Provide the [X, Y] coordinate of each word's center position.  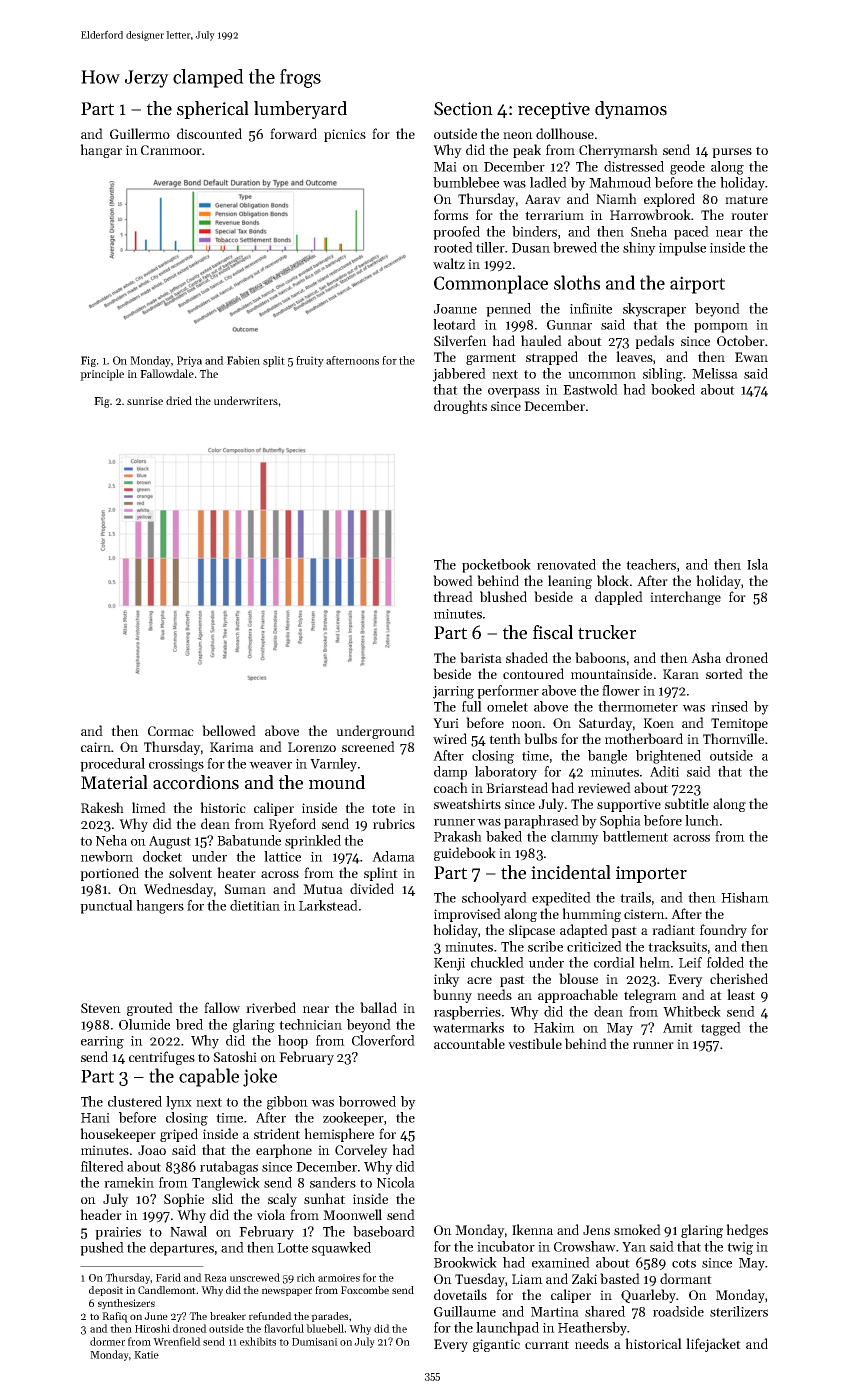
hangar [101, 151]
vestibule [535, 1043]
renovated [566, 564]
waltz [449, 263]
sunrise [145, 401]
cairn [96, 747]
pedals [654, 342]
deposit [106, 1291]
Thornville [733, 738]
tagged [721, 1029]
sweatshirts [467, 803]
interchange [685, 598]
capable [209, 1077]
